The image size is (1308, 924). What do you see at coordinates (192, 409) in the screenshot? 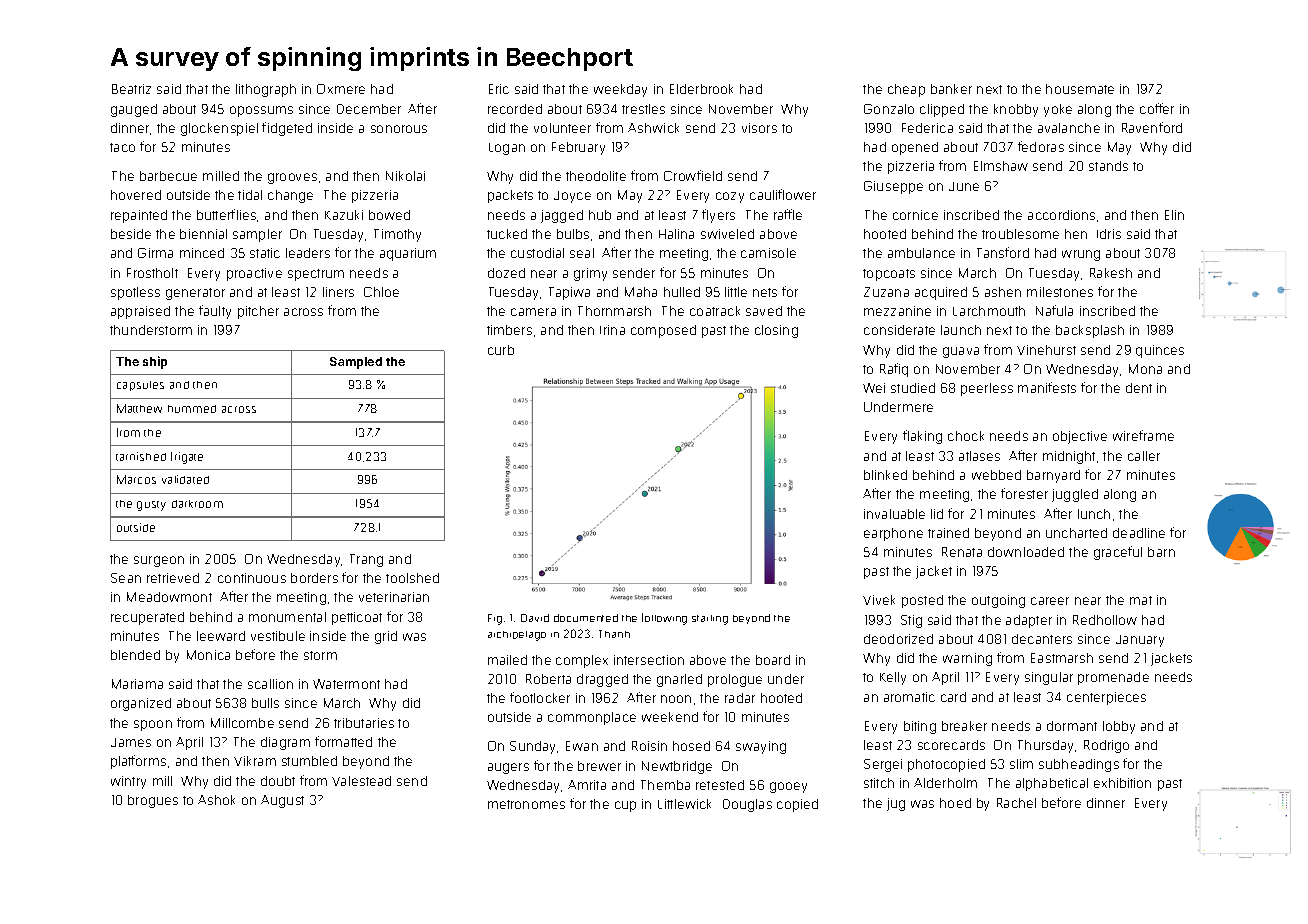
I see `hummed` at bounding box center [192, 409].
